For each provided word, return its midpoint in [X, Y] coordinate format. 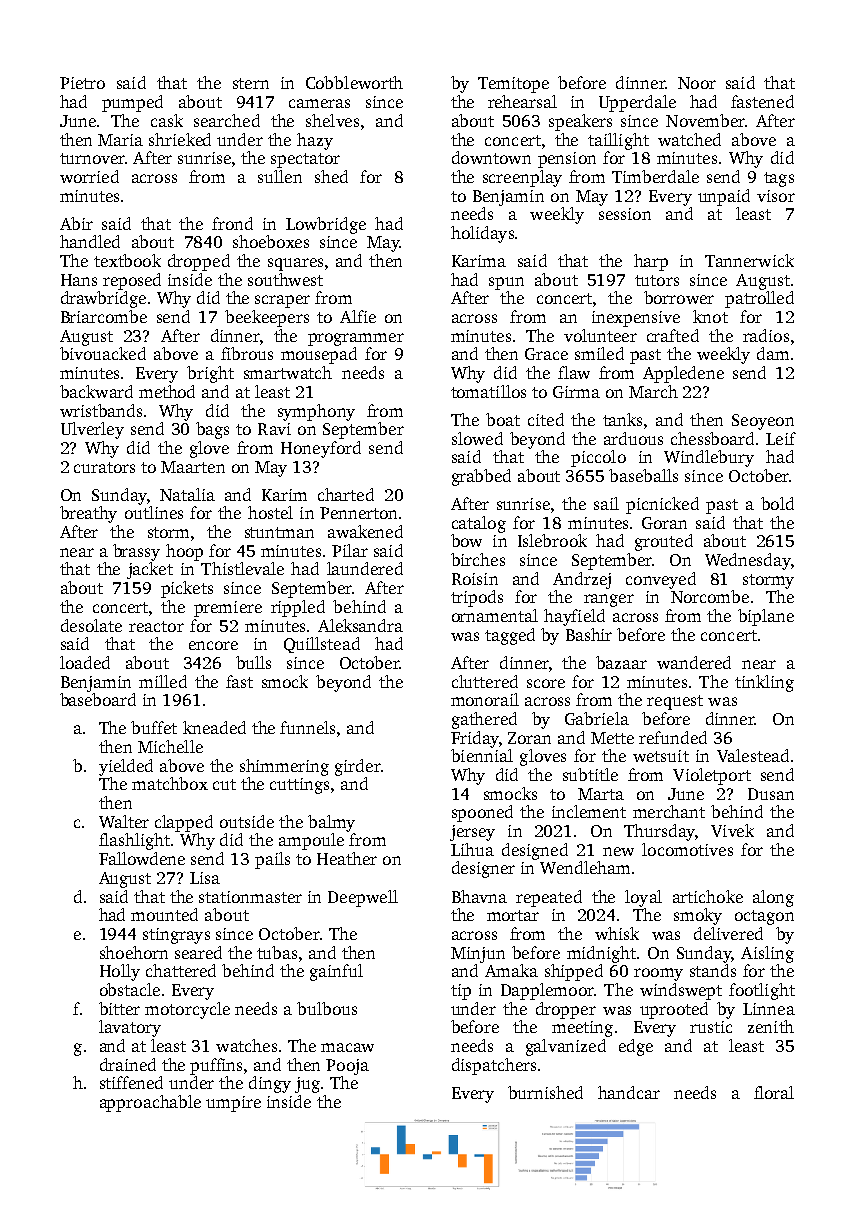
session [625, 214]
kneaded [214, 727]
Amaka [511, 970]
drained [128, 1064]
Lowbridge [326, 225]
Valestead [753, 755]
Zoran [529, 738]
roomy [658, 974]
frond [232, 223]
